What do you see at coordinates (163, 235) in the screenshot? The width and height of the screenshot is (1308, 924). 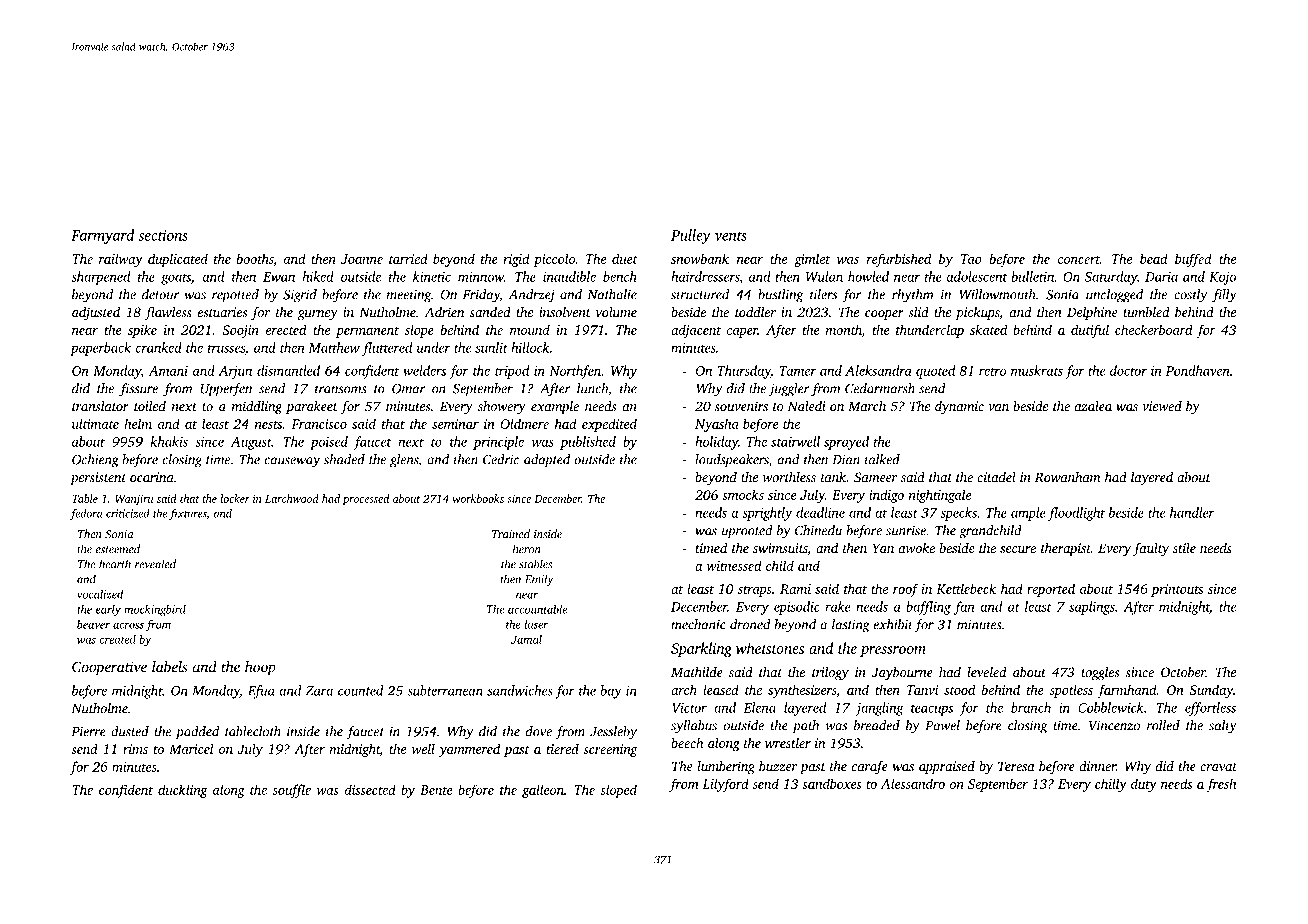 I see `sections` at bounding box center [163, 235].
